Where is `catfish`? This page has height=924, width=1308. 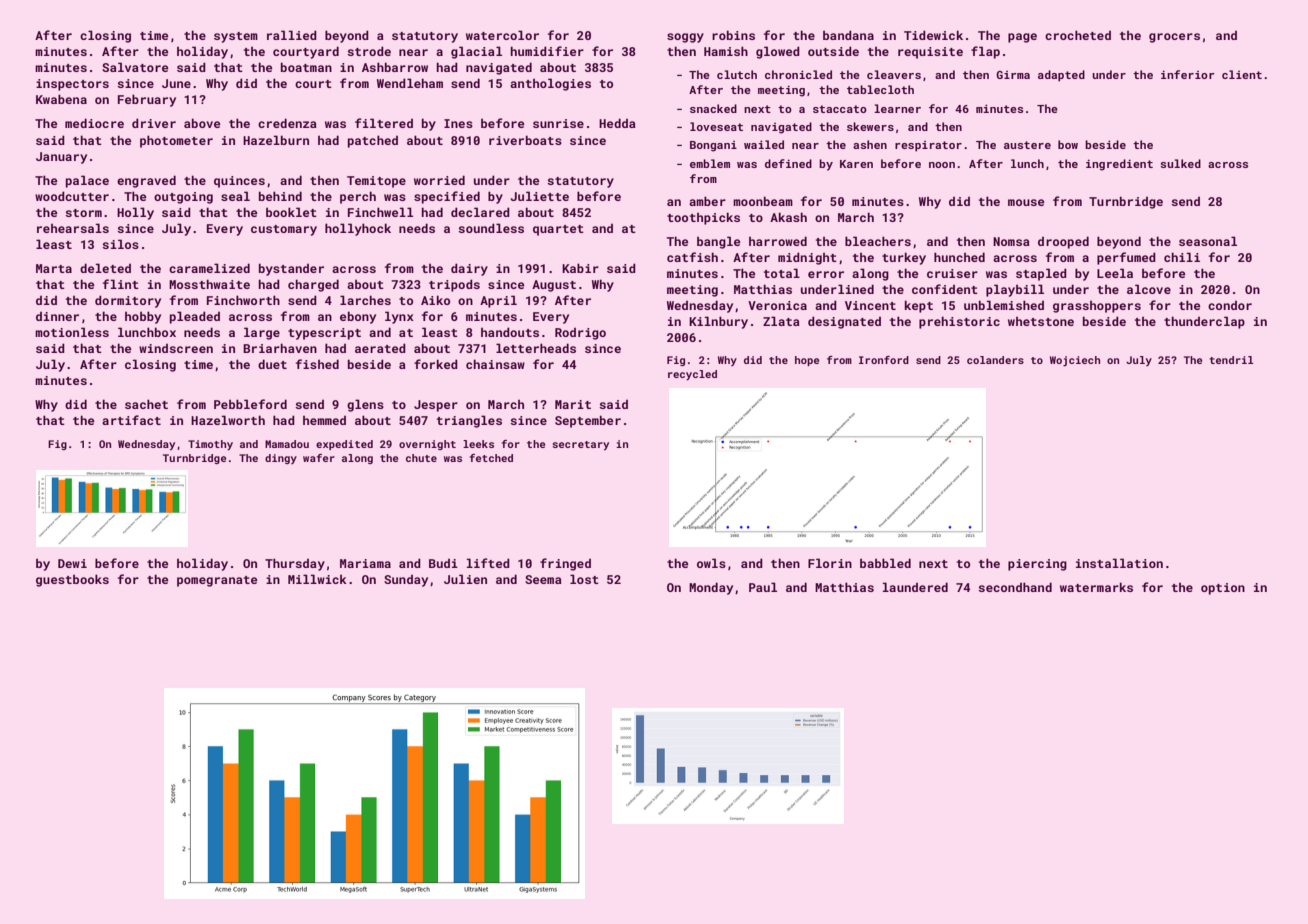 catfish is located at coordinates (692, 257).
